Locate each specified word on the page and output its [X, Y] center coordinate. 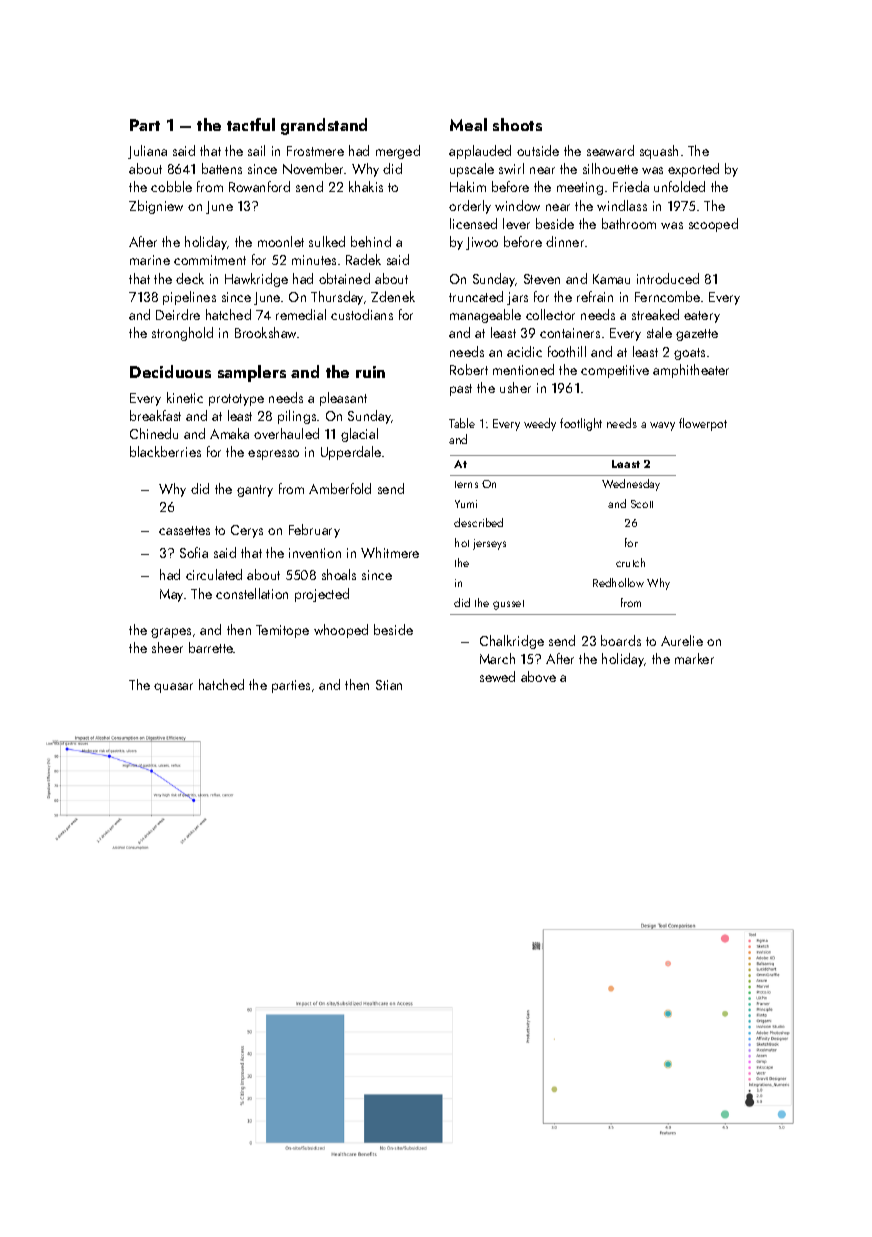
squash [659, 152]
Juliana [147, 152]
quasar [173, 688]
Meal [468, 124]
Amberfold [340, 488]
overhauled [286, 433]
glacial [359, 435]
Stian [389, 685]
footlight [581, 424]
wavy [662, 426]
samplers [252, 373]
